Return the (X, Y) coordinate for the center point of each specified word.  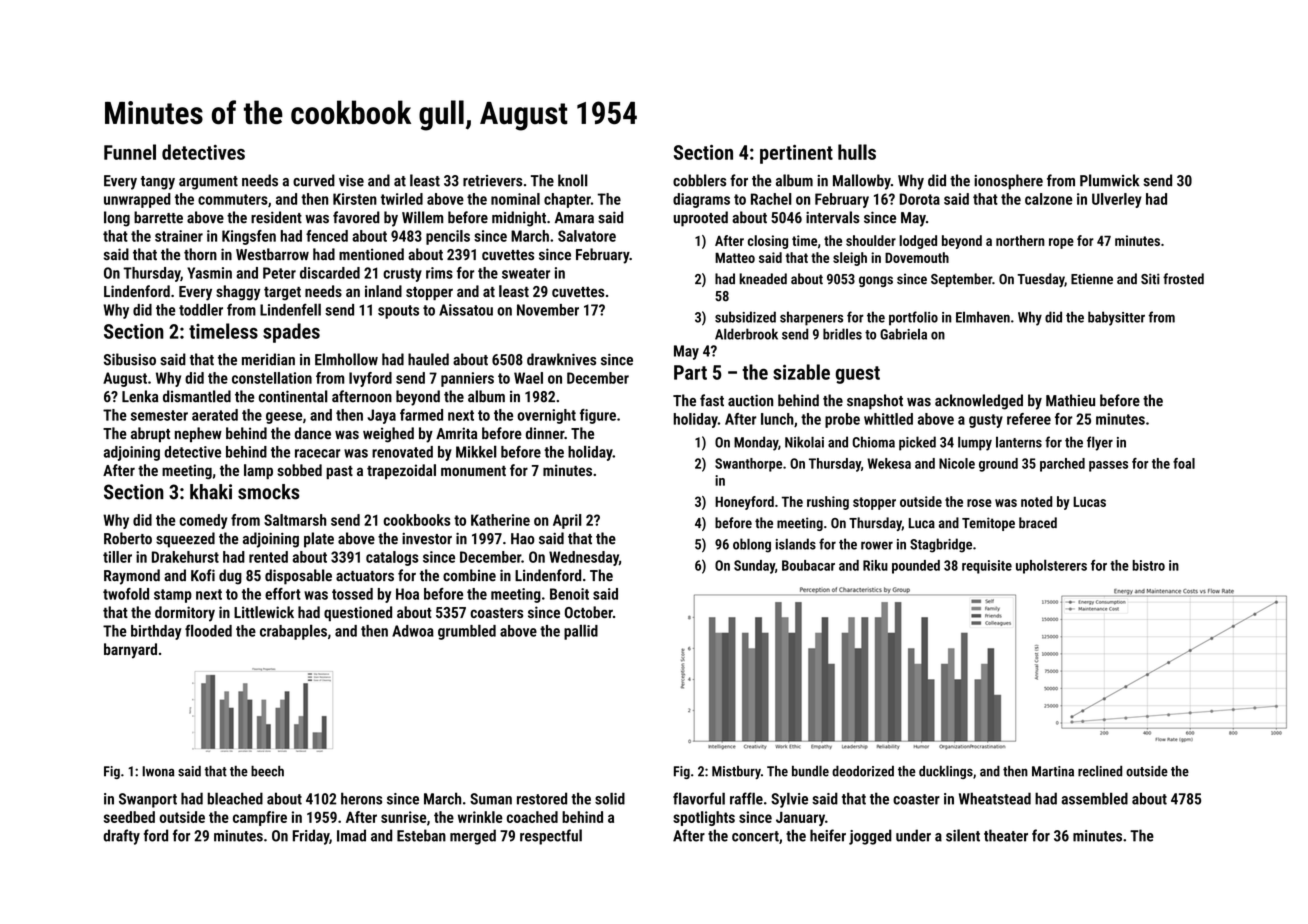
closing (768, 242)
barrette (158, 217)
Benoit (569, 594)
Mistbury (736, 772)
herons (361, 798)
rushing (828, 503)
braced (1038, 522)
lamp (258, 471)
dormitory (185, 614)
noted (1037, 501)
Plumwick (1110, 180)
